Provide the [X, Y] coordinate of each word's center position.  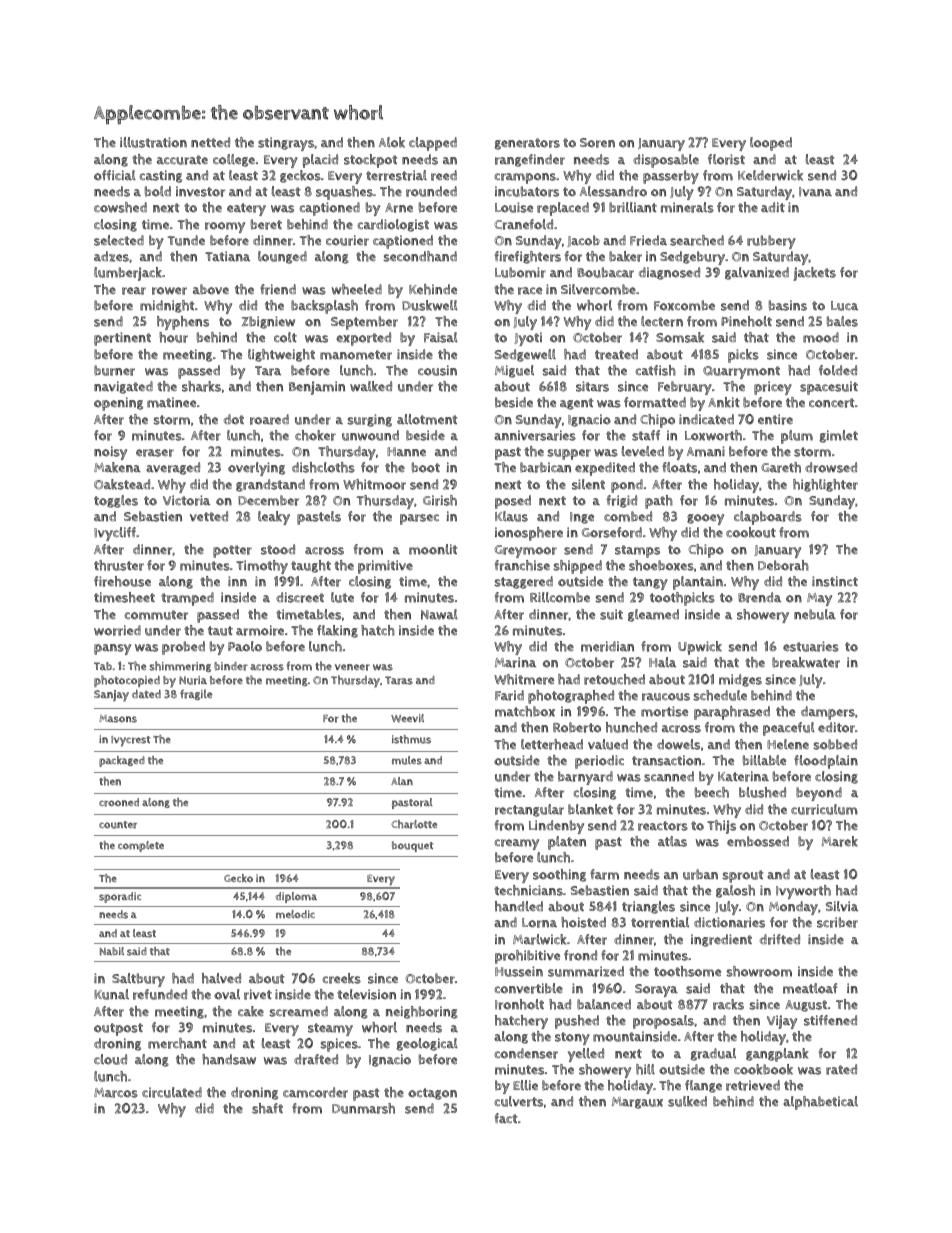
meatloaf [810, 988]
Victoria [186, 500]
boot [426, 467]
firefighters [527, 257]
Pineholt [746, 321]
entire [775, 419]
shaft [267, 1108]
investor [200, 191]
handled [519, 906]
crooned [119, 802]
